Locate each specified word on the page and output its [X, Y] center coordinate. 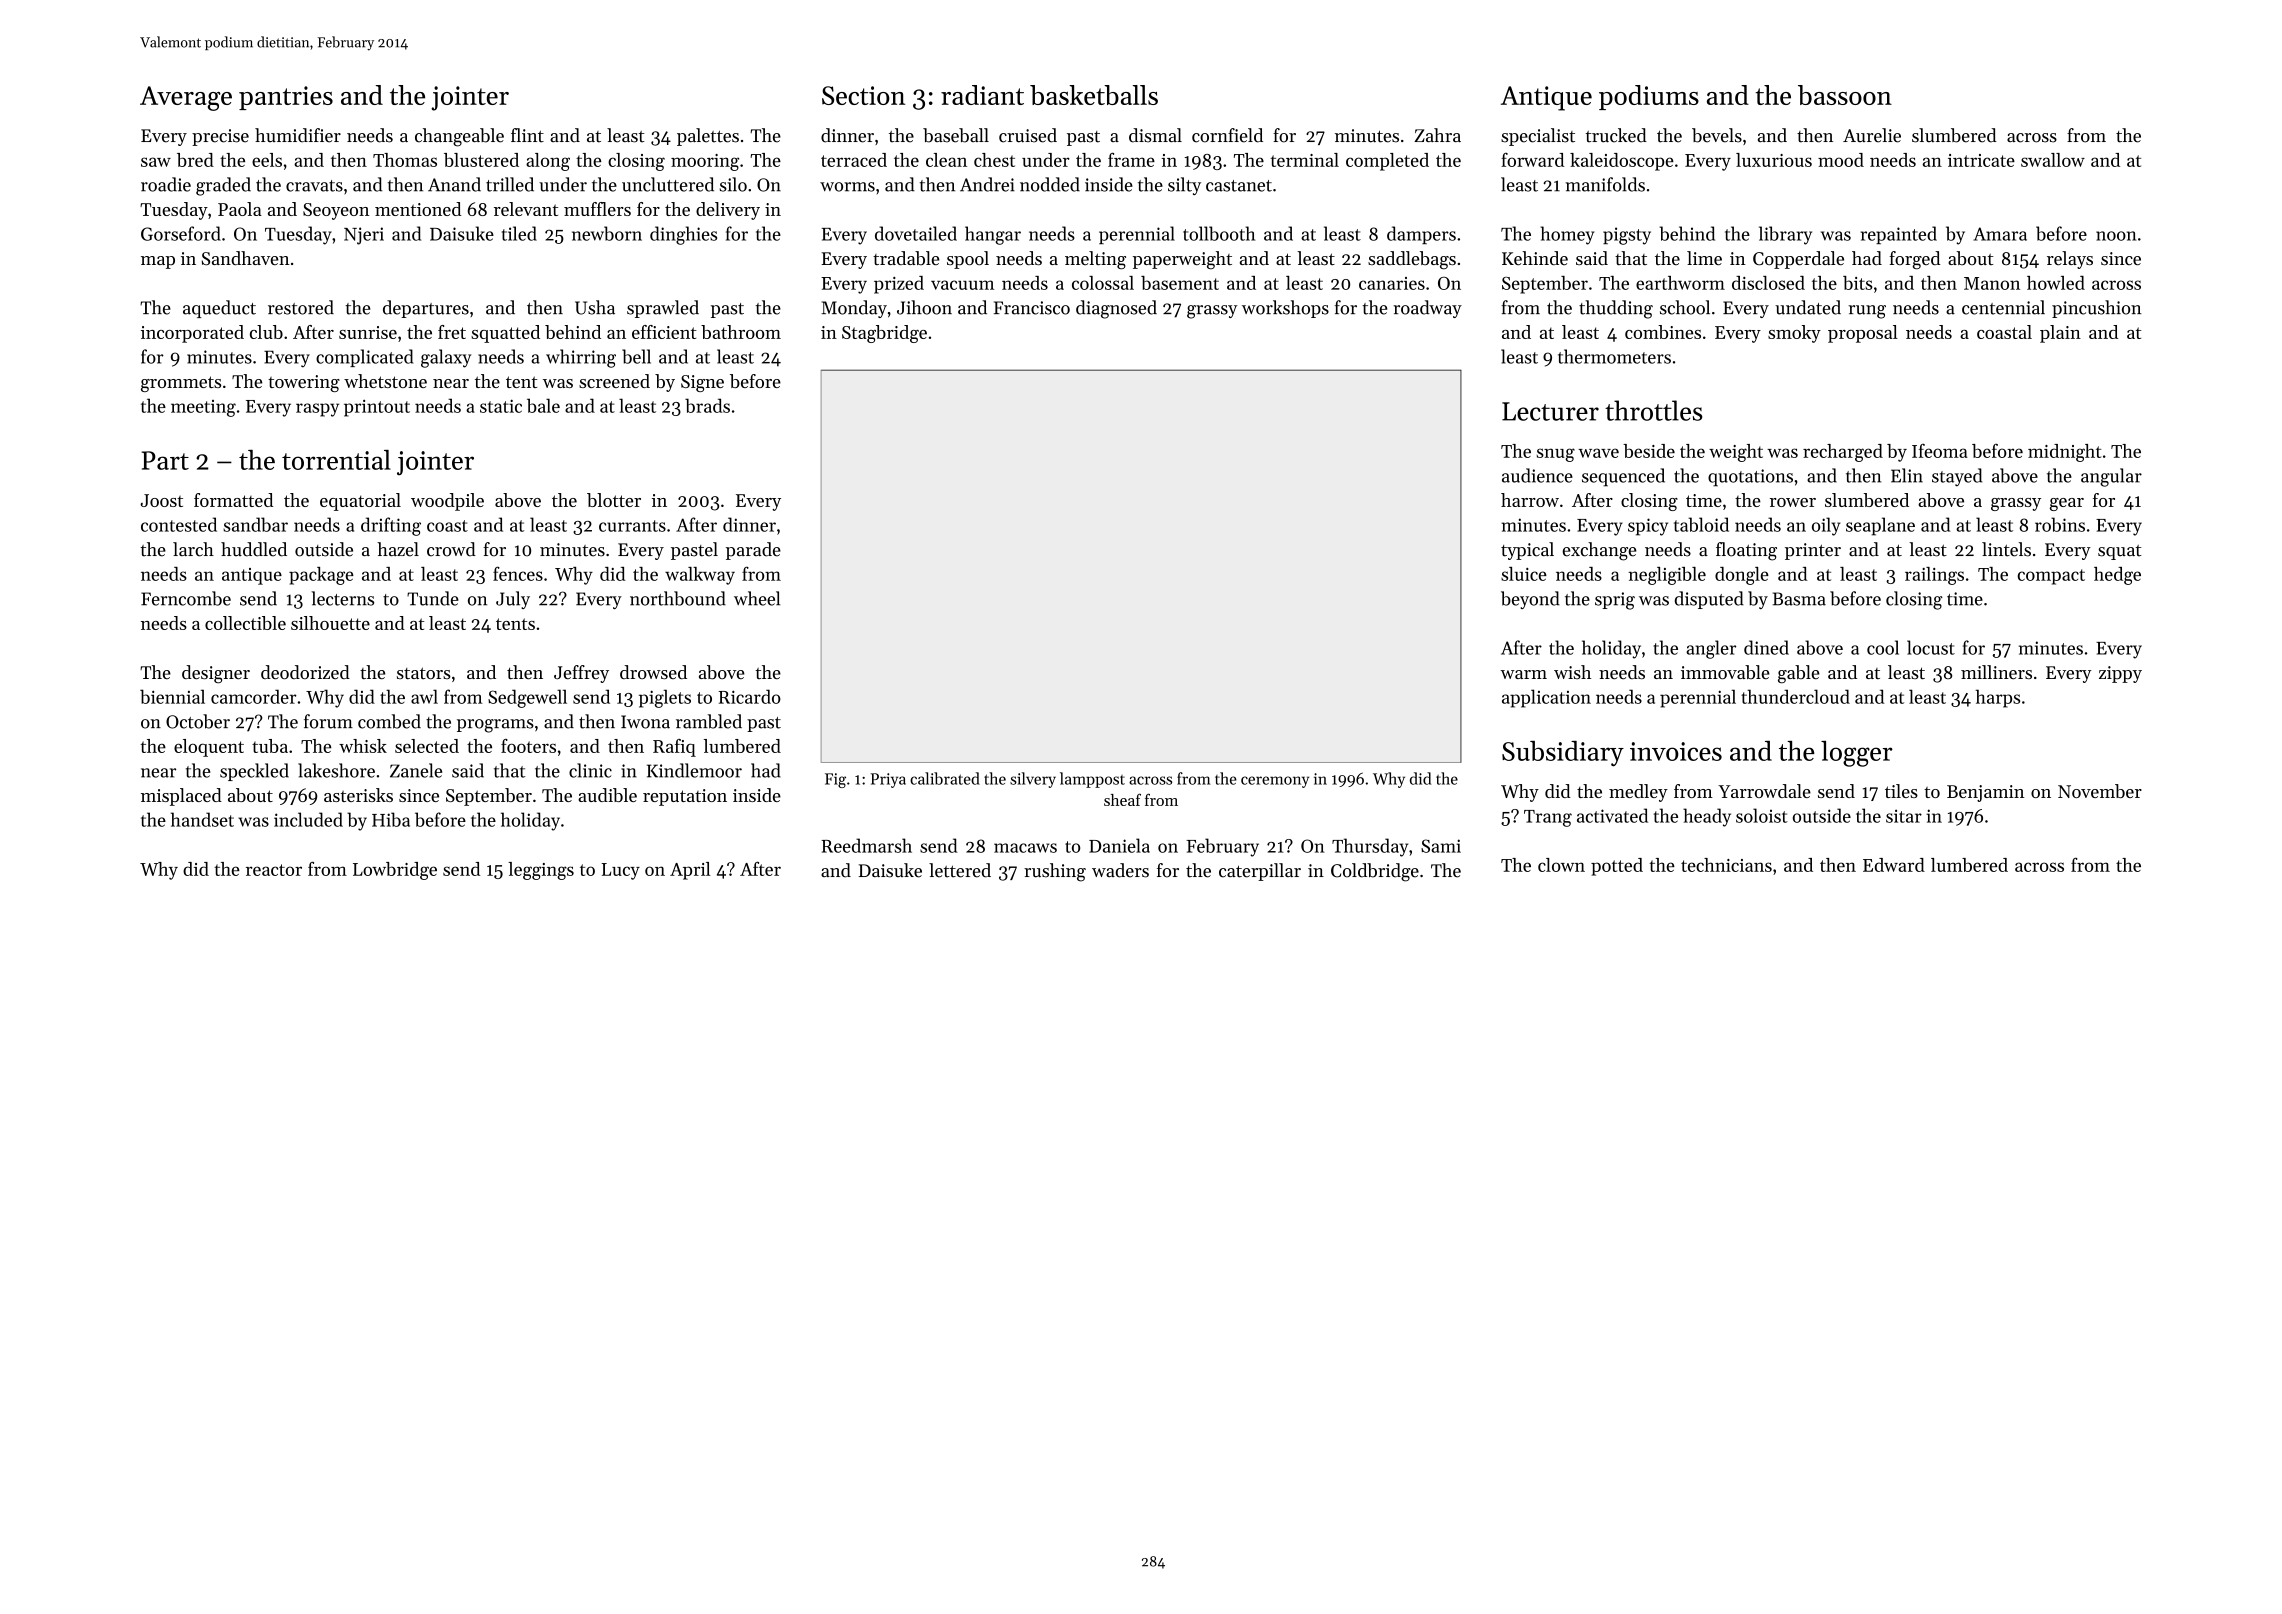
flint [527, 135]
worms [847, 187]
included [308, 819]
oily [1826, 526]
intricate [1981, 160]
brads [707, 405]
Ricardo [750, 696]
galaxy [446, 358]
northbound [678, 598]
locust [1931, 647]
